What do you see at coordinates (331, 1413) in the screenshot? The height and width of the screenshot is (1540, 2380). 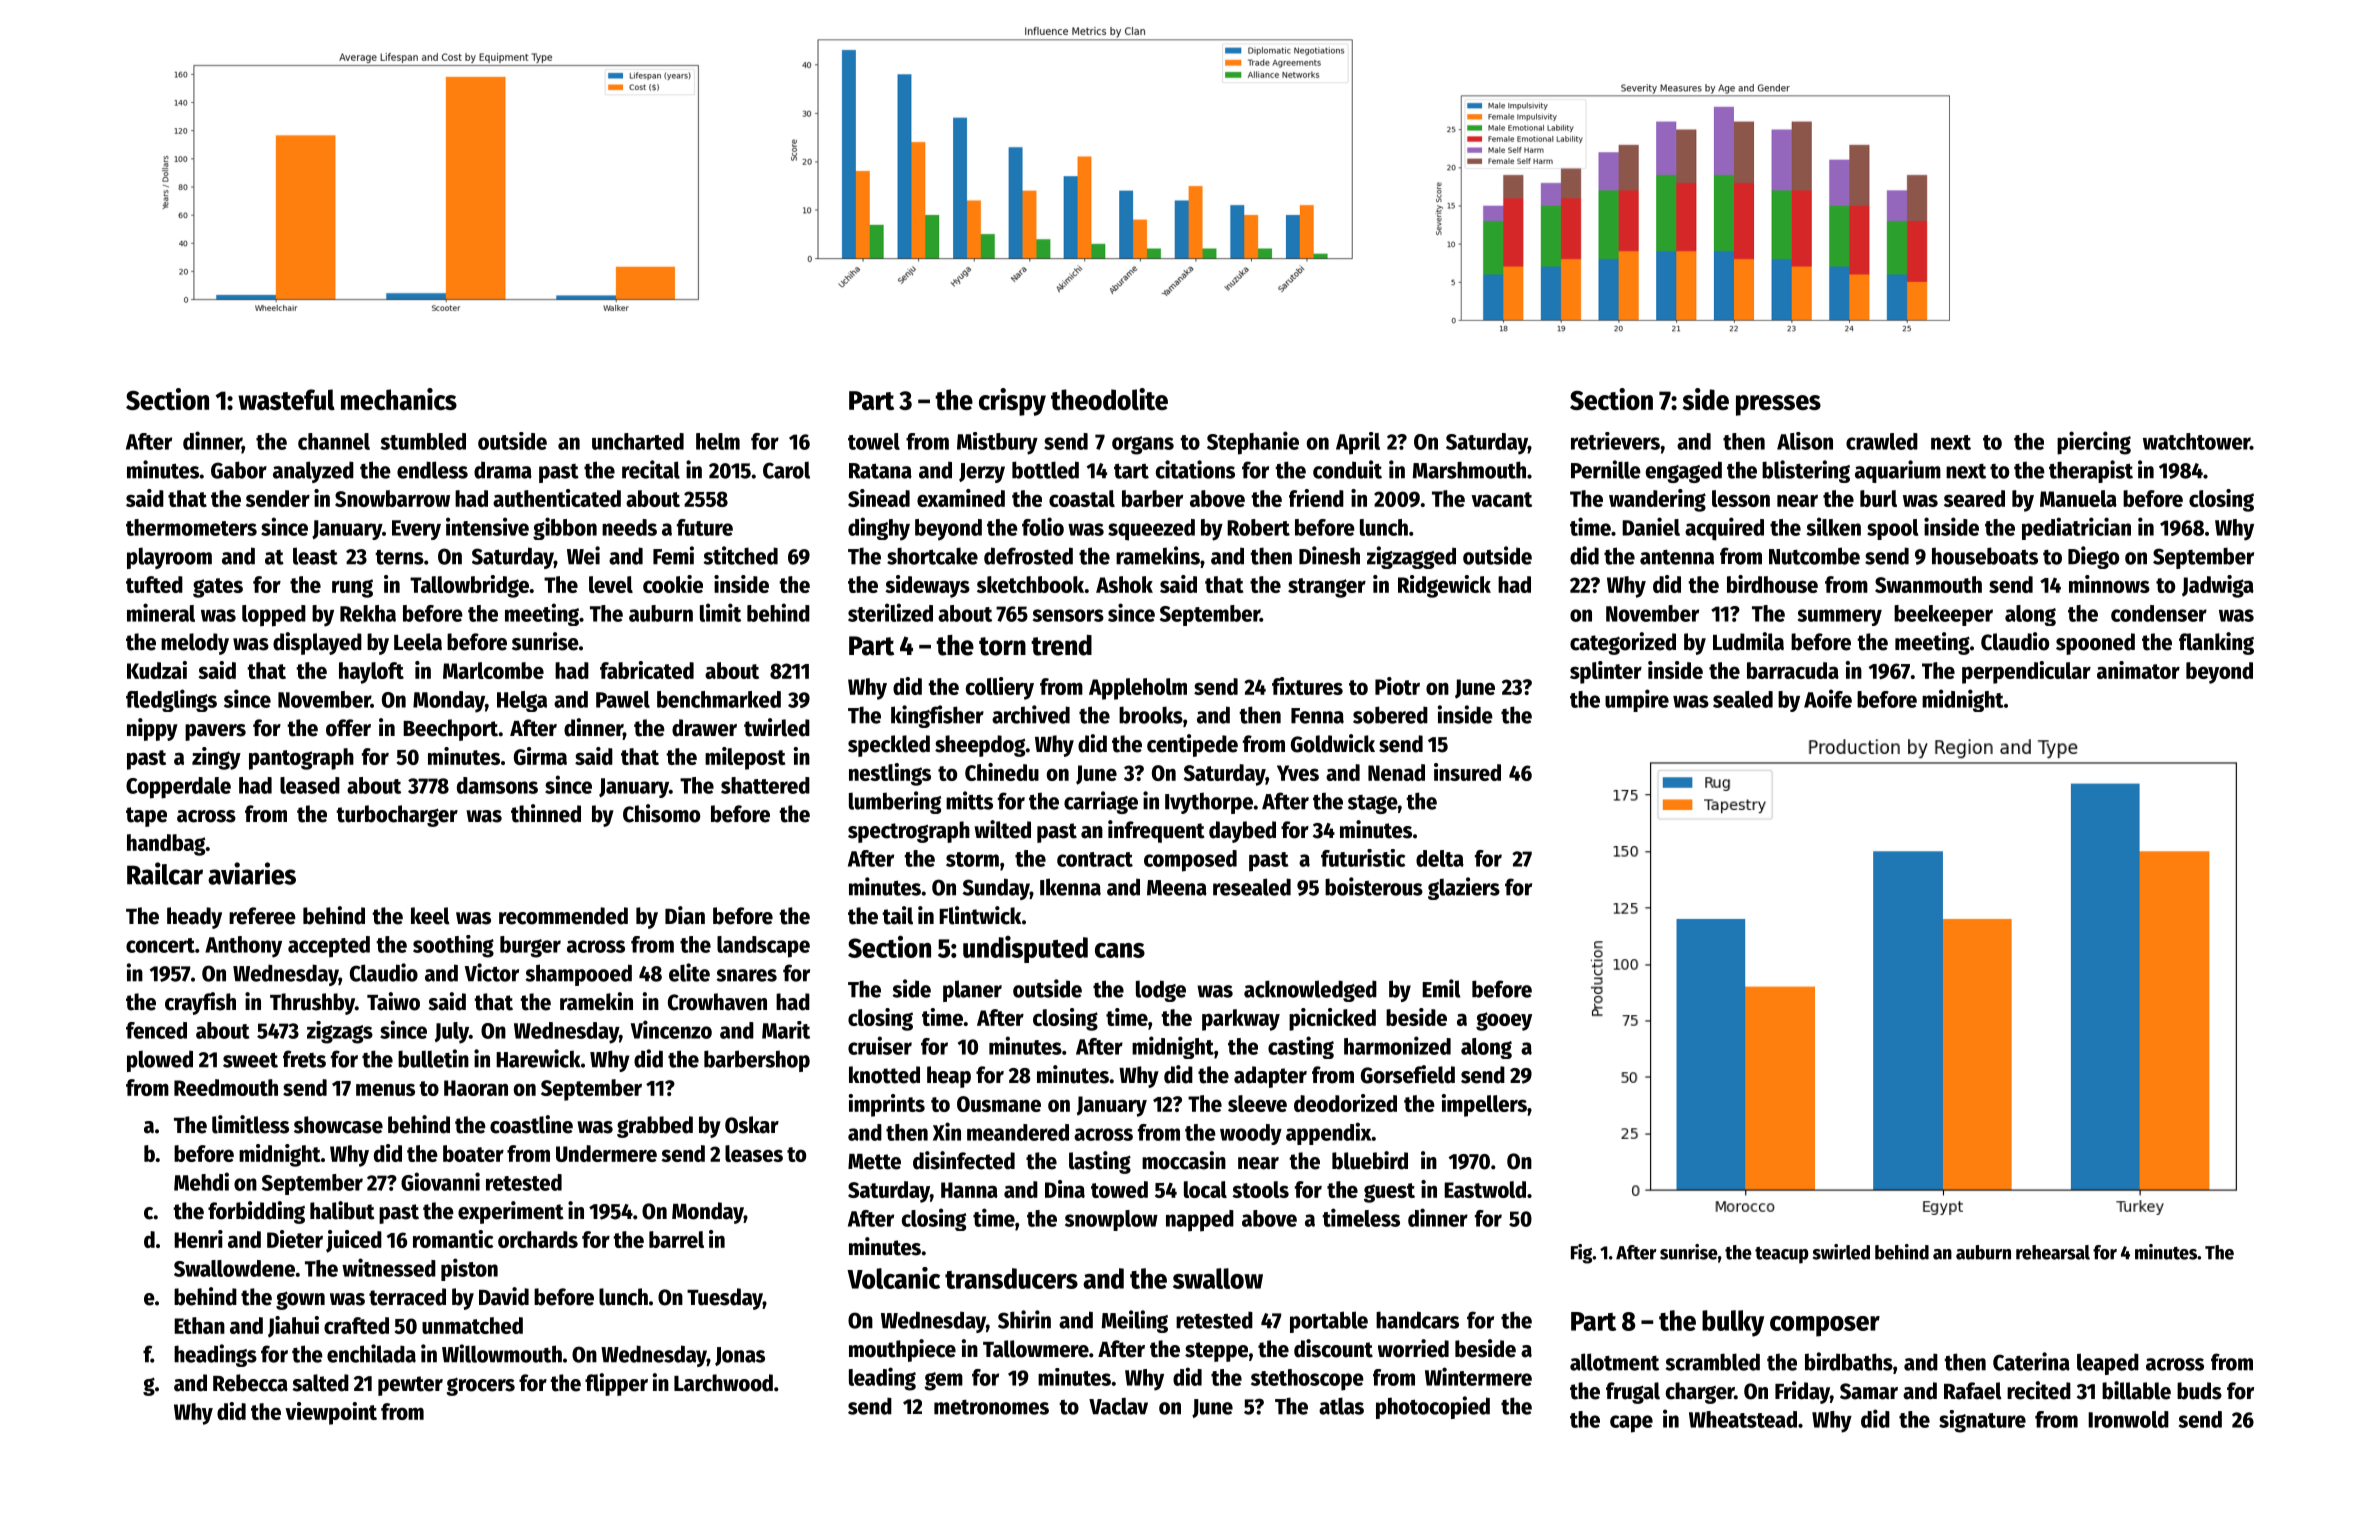 I see `viewpoint` at bounding box center [331, 1413].
